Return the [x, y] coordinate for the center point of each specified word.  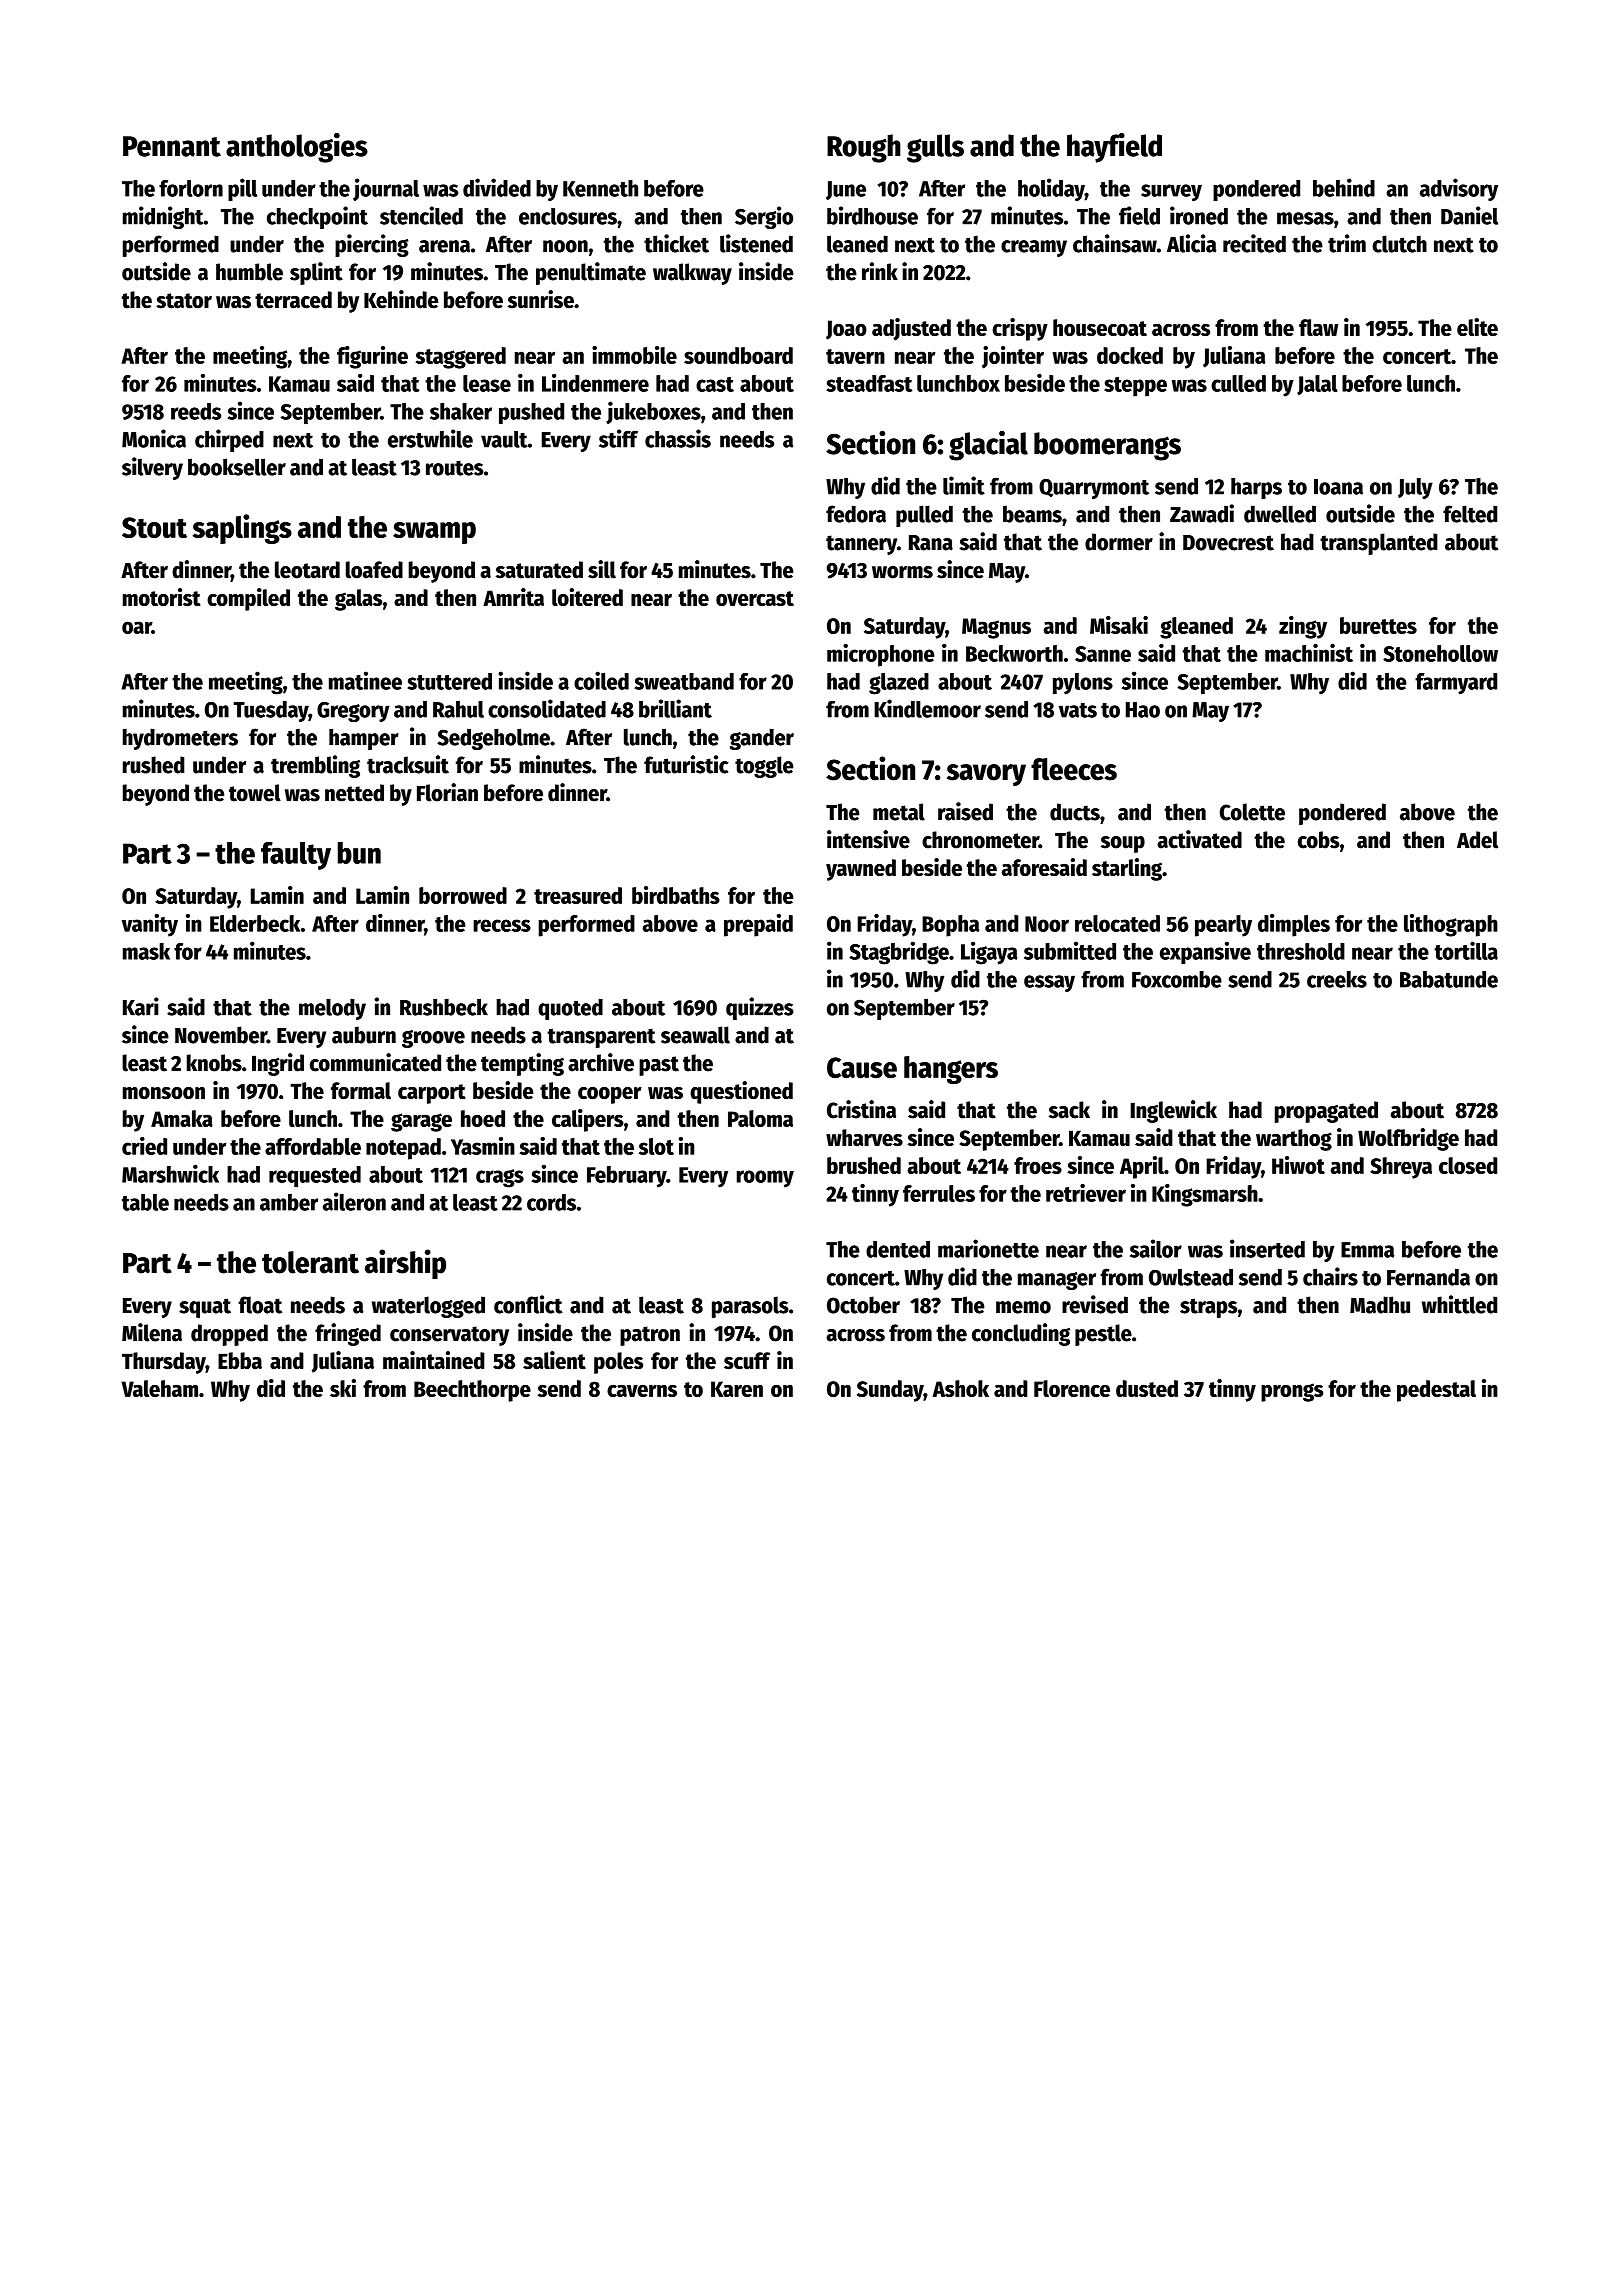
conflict [528, 1304]
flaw [1318, 327]
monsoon [164, 1093]
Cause [862, 1068]
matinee [365, 680]
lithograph [1451, 925]
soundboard [738, 355]
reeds [196, 411]
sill [602, 569]
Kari [141, 1006]
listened [756, 243]
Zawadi [1202, 513]
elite [1477, 327]
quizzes [760, 1008]
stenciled [421, 215]
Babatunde [1449, 979]
